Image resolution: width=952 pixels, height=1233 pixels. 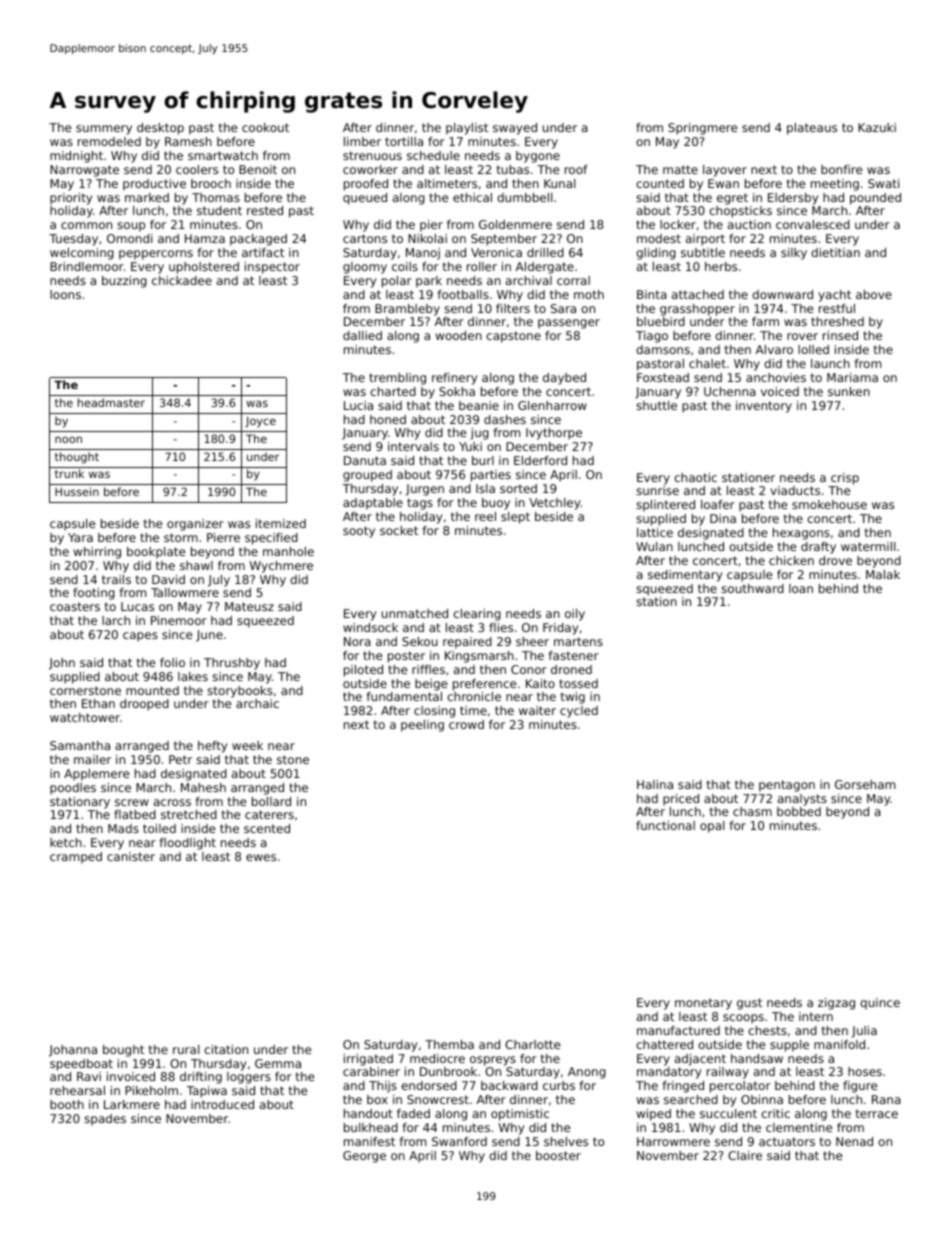 I want to click on Pinemoor, so click(x=179, y=620).
